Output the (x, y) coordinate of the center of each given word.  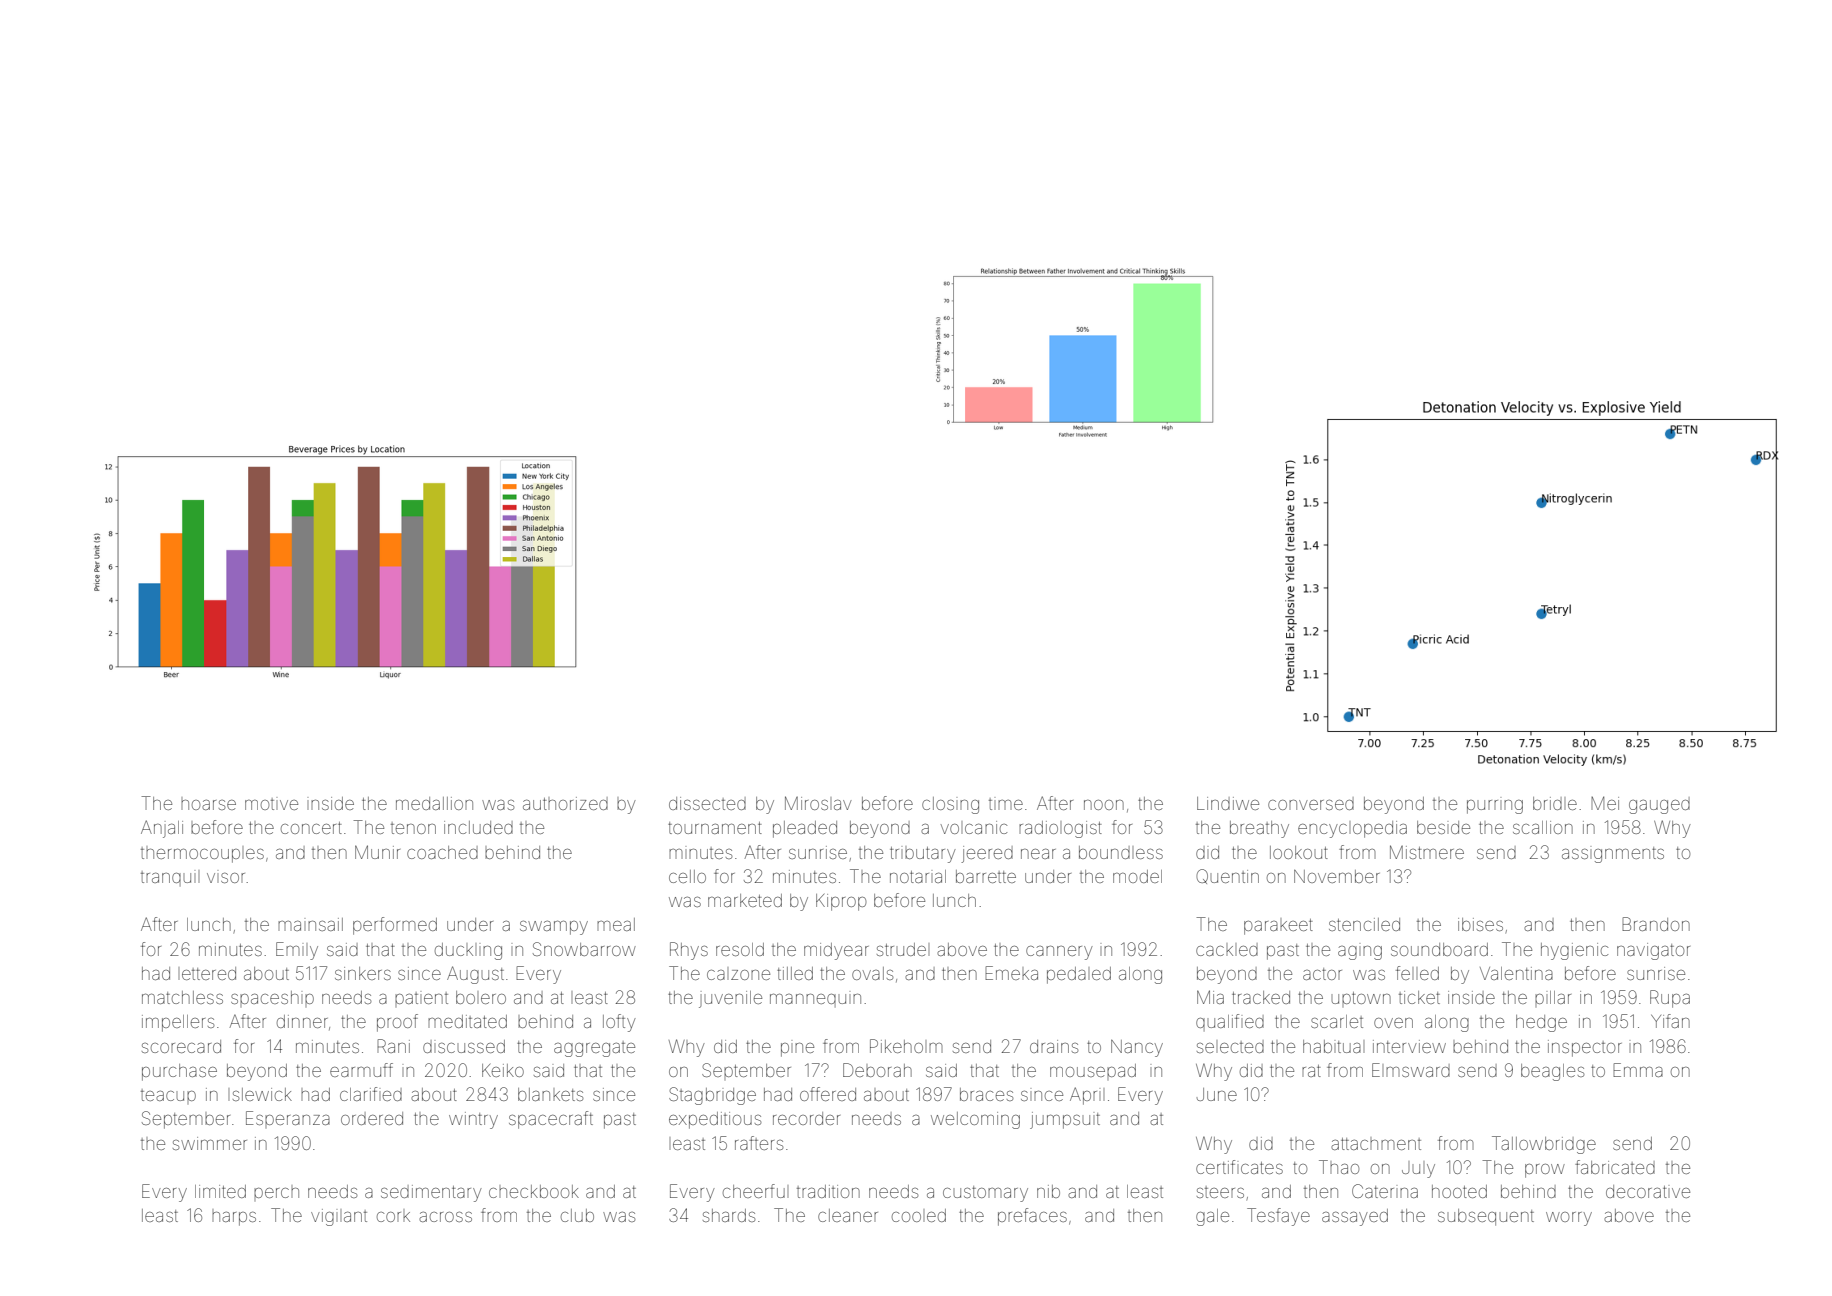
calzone (738, 975)
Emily (297, 951)
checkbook (534, 1191)
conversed (1311, 803)
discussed (464, 1046)
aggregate (594, 1049)
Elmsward (1411, 1070)
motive (271, 804)
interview (1409, 1046)
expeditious (715, 1120)
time (1006, 804)
